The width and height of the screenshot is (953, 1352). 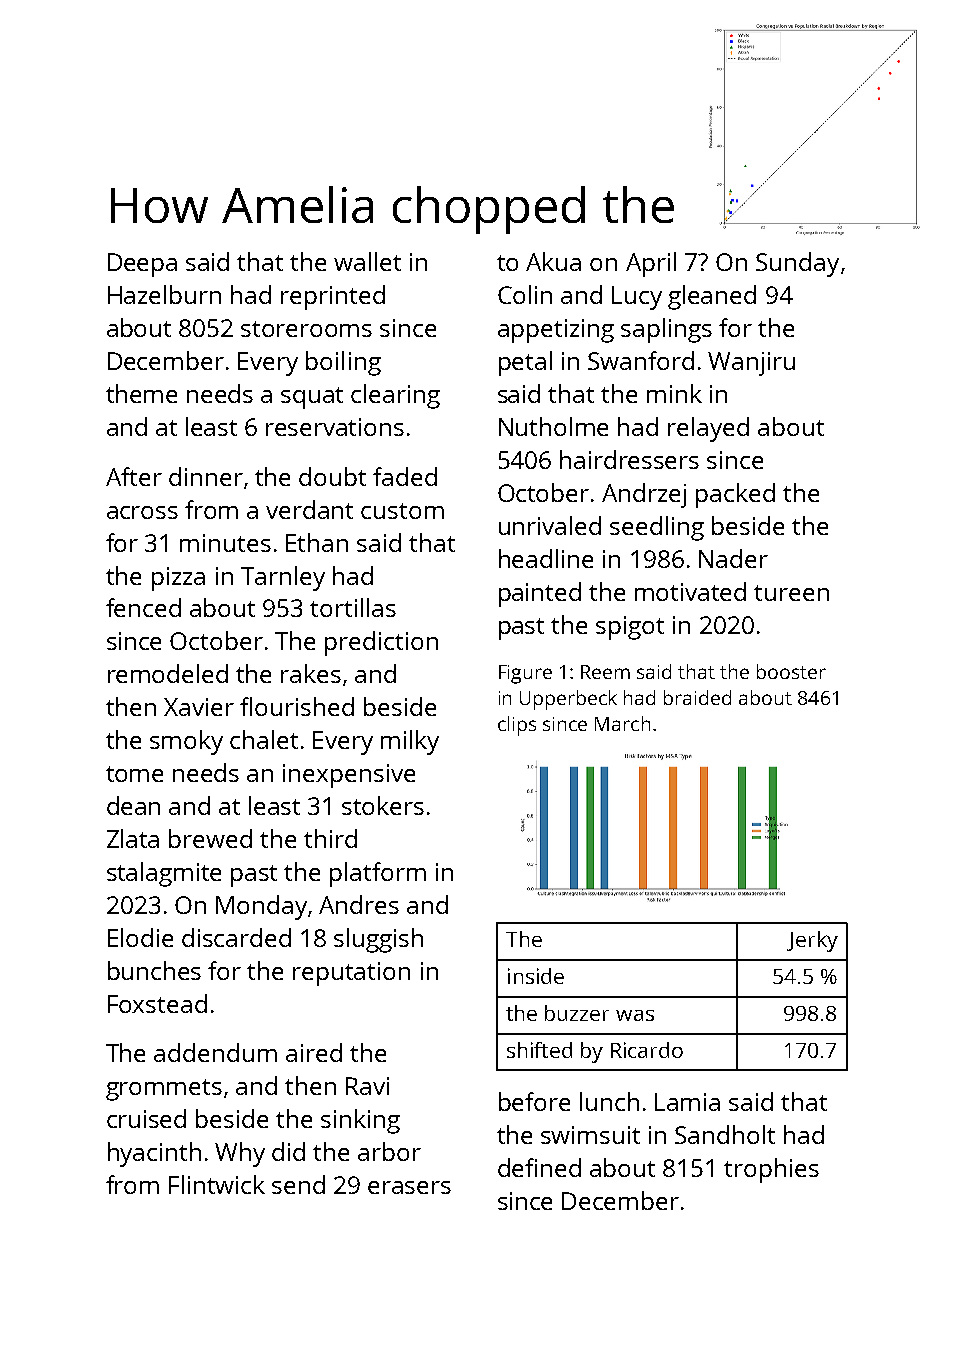 I want to click on gleaned, so click(x=712, y=297).
